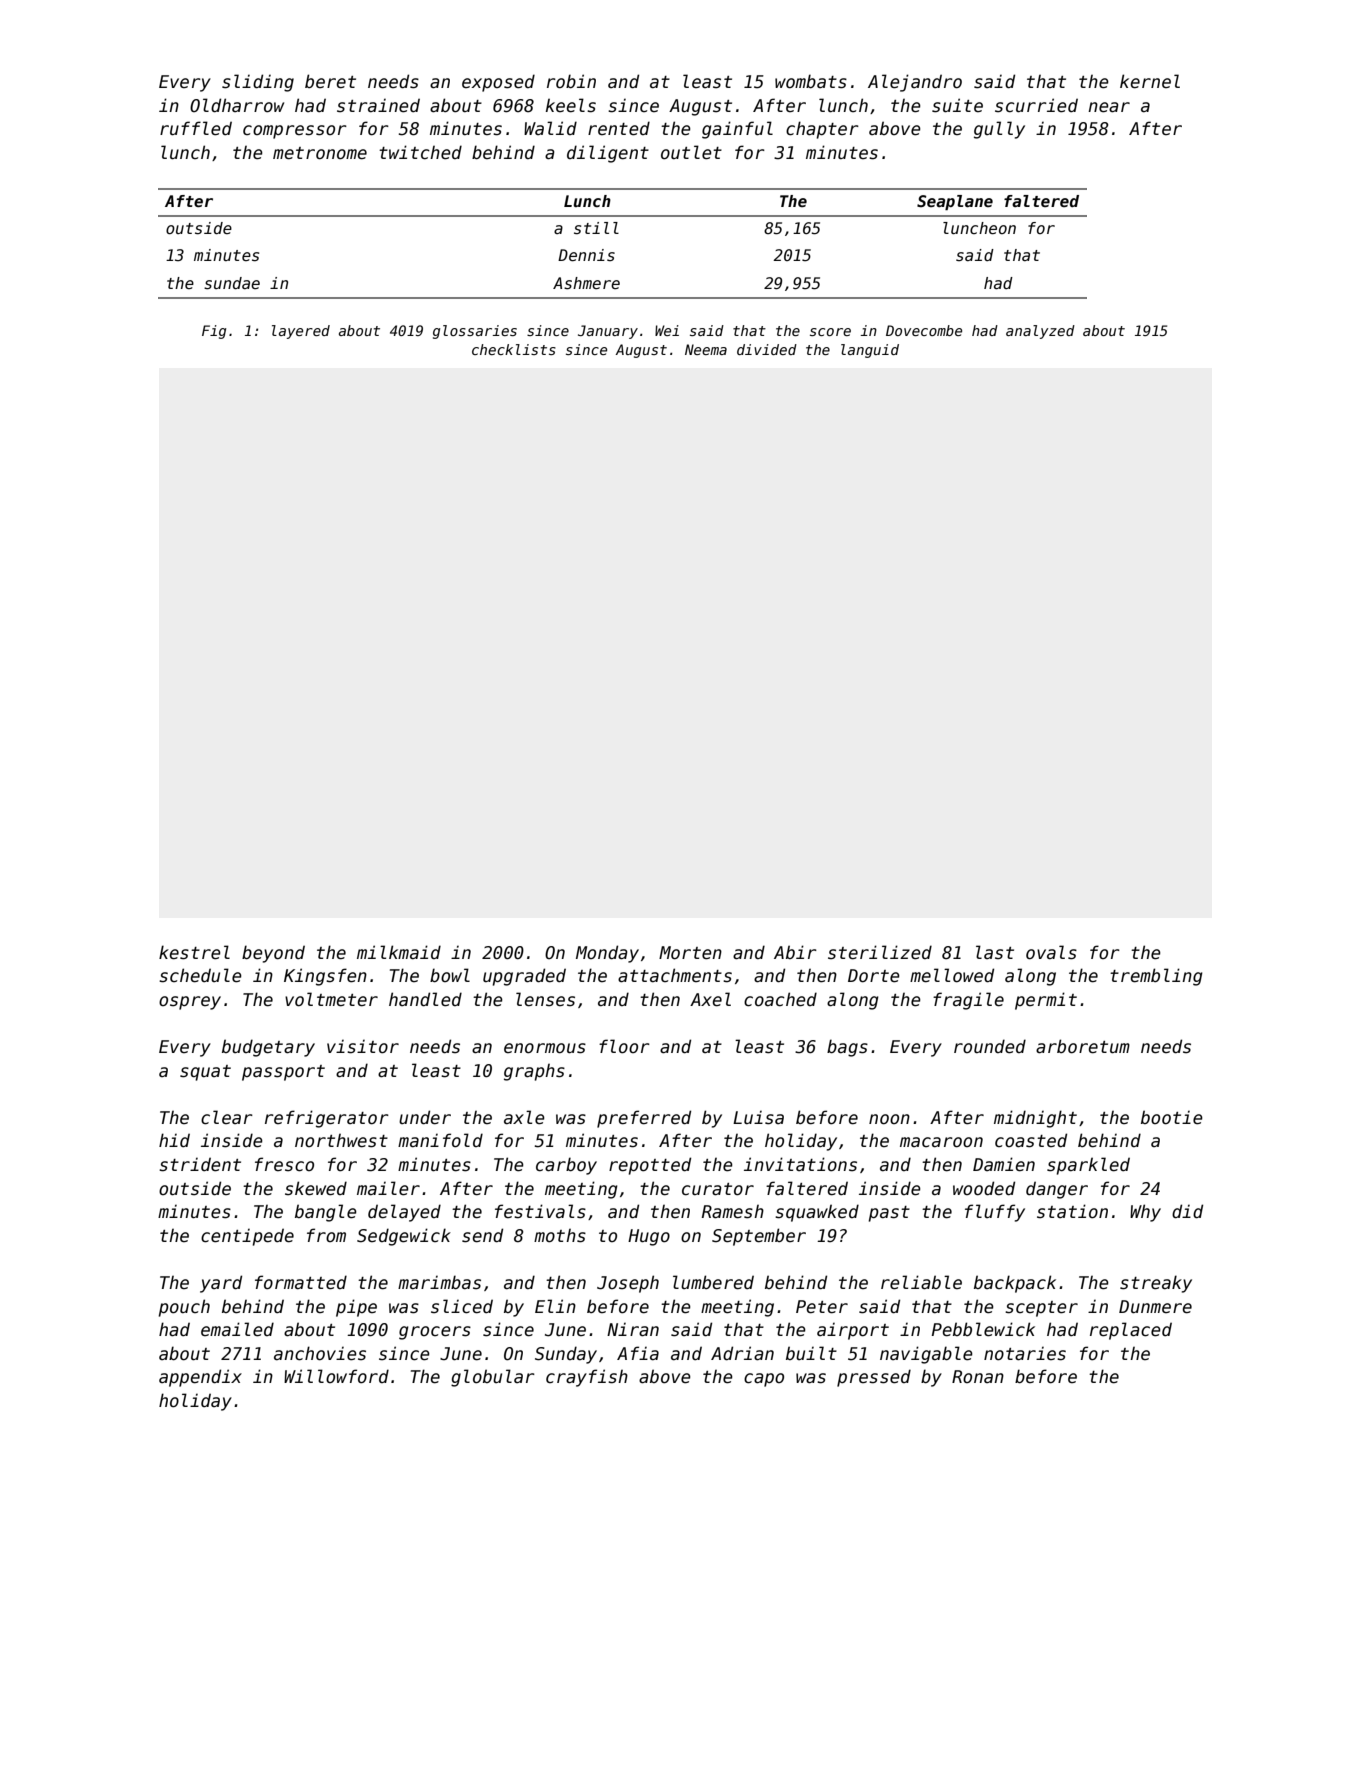 This image has width=1370, height=1773. What do you see at coordinates (924, 330) in the image?
I see `Dovecombe` at bounding box center [924, 330].
